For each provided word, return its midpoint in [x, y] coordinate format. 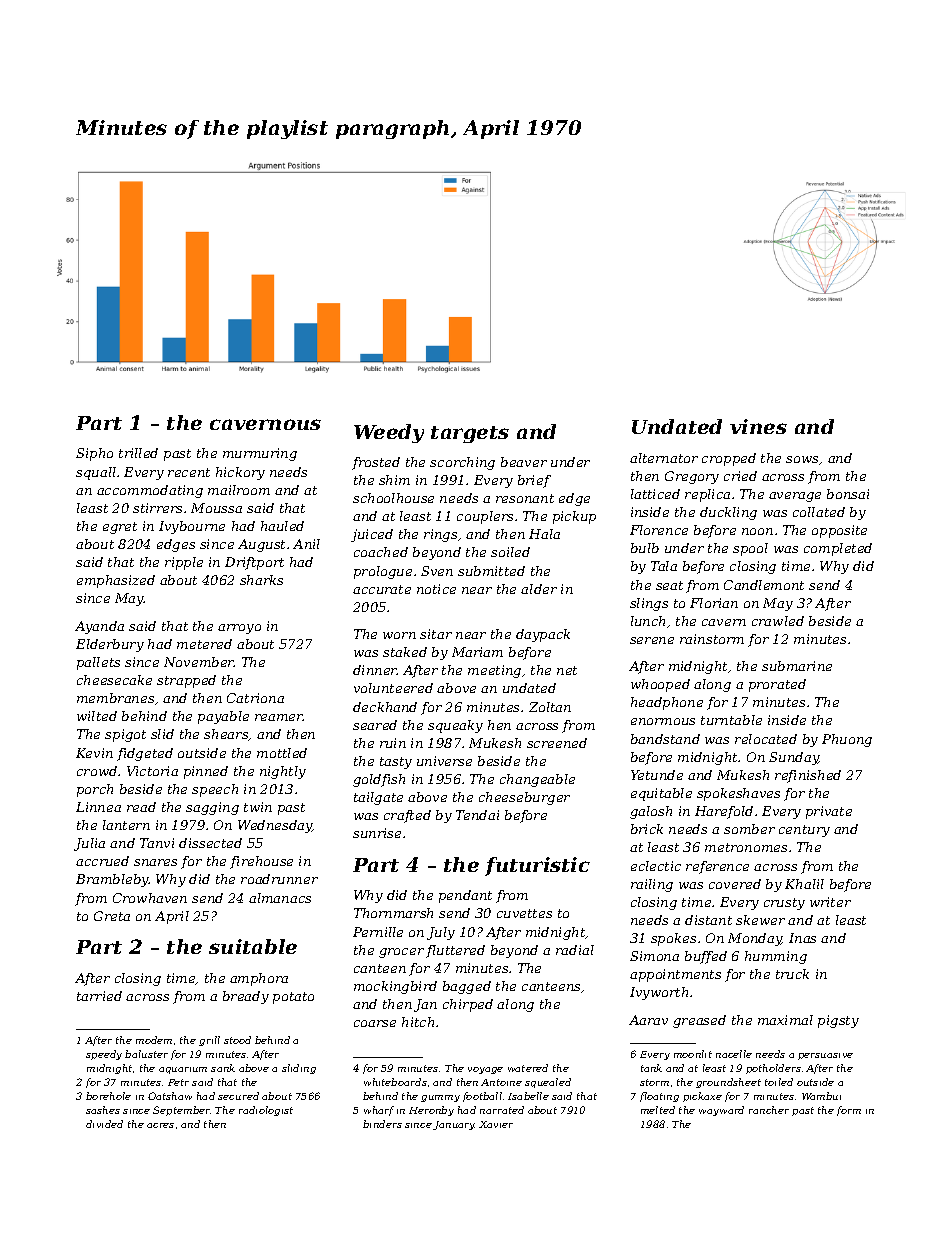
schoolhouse [393, 498]
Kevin [94, 753]
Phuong [847, 740]
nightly [283, 772]
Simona [654, 956]
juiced [372, 535]
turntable [731, 720]
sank [223, 1068]
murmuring [260, 454]
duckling [728, 513]
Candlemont [764, 585]
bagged [467, 987]
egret [120, 528]
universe [444, 761]
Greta [112, 916]
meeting [494, 671]
